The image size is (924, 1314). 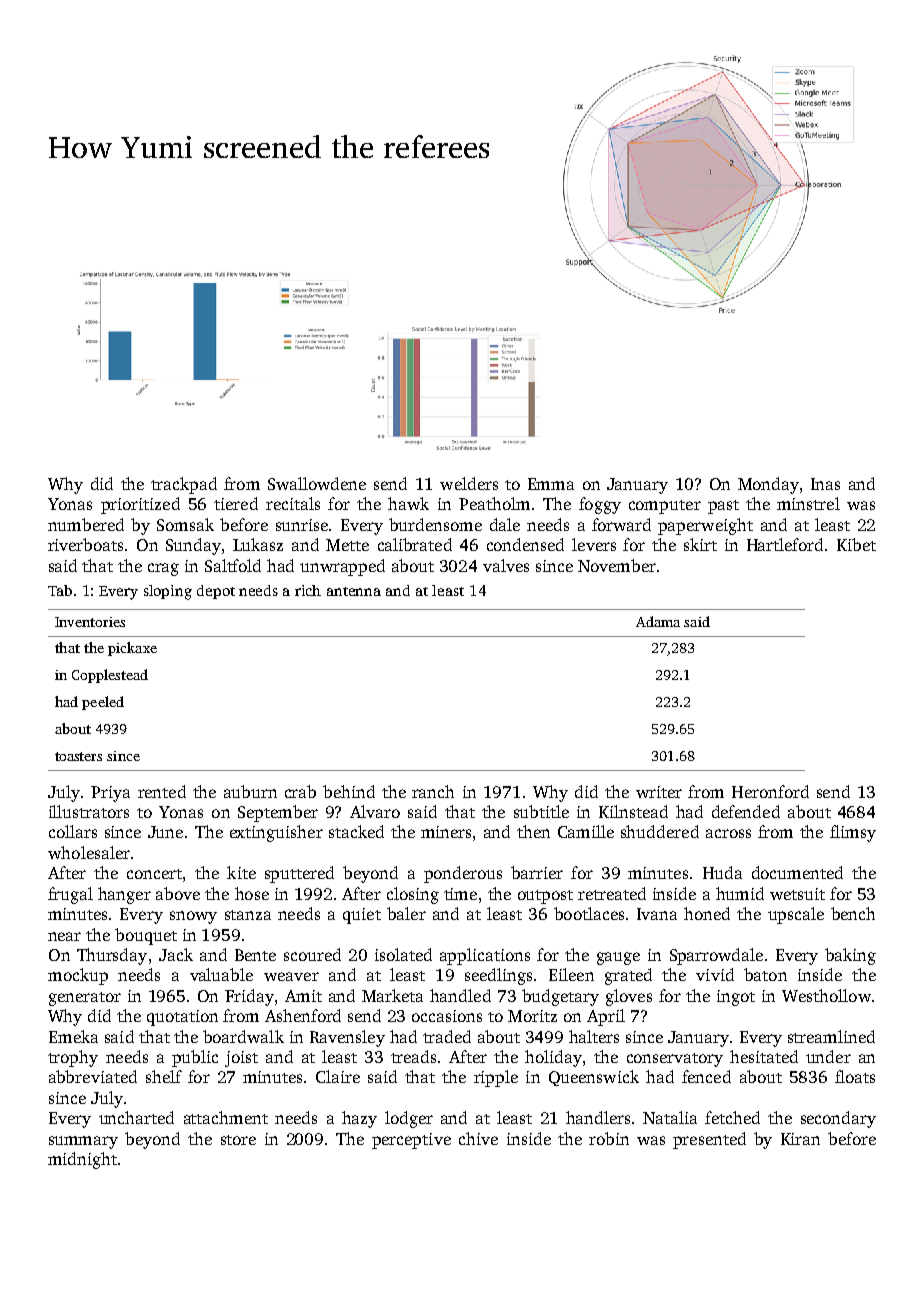 I want to click on pickaxe, so click(x=132, y=649).
